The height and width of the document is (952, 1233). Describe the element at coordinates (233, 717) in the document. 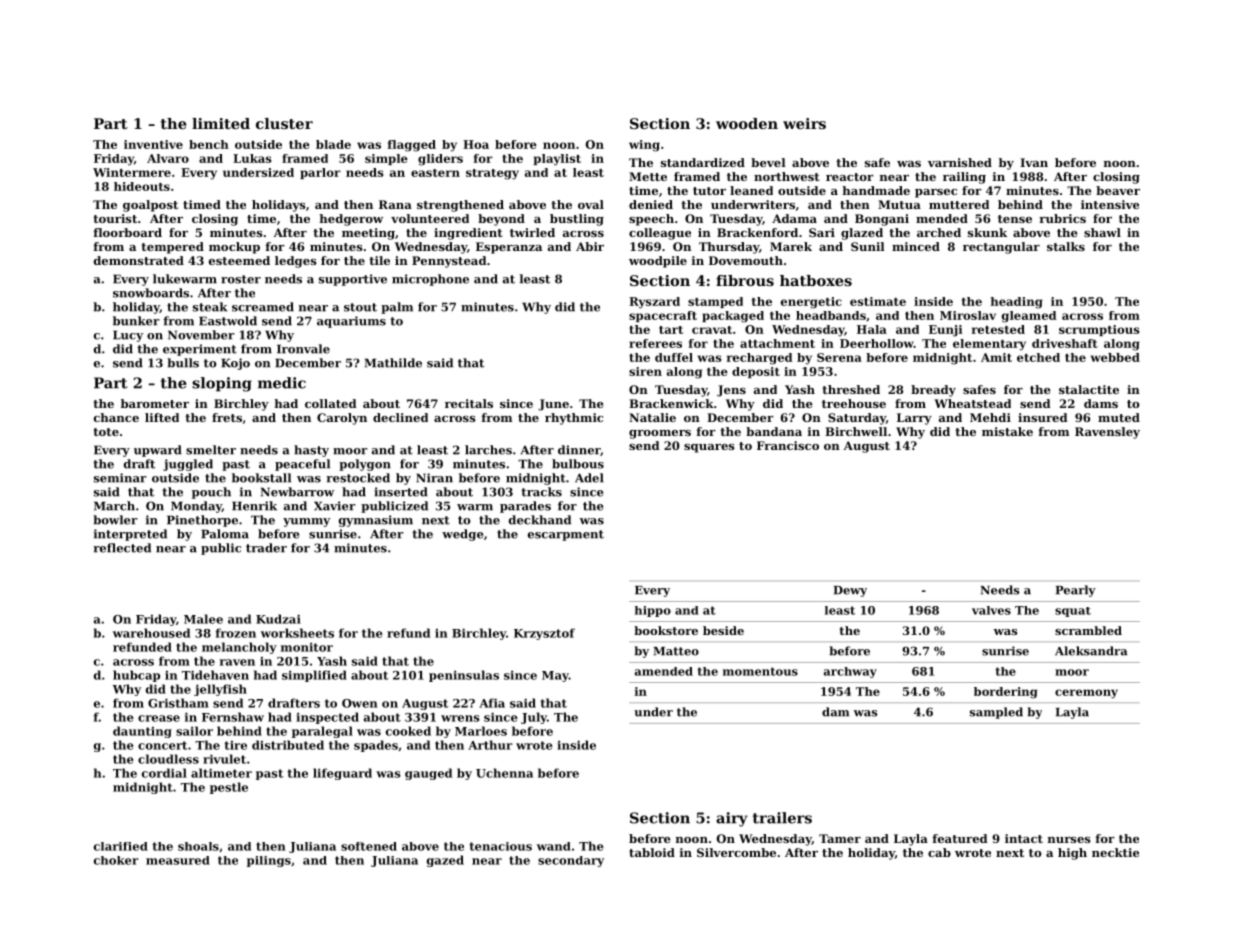

I see `Fernshaw` at that location.
